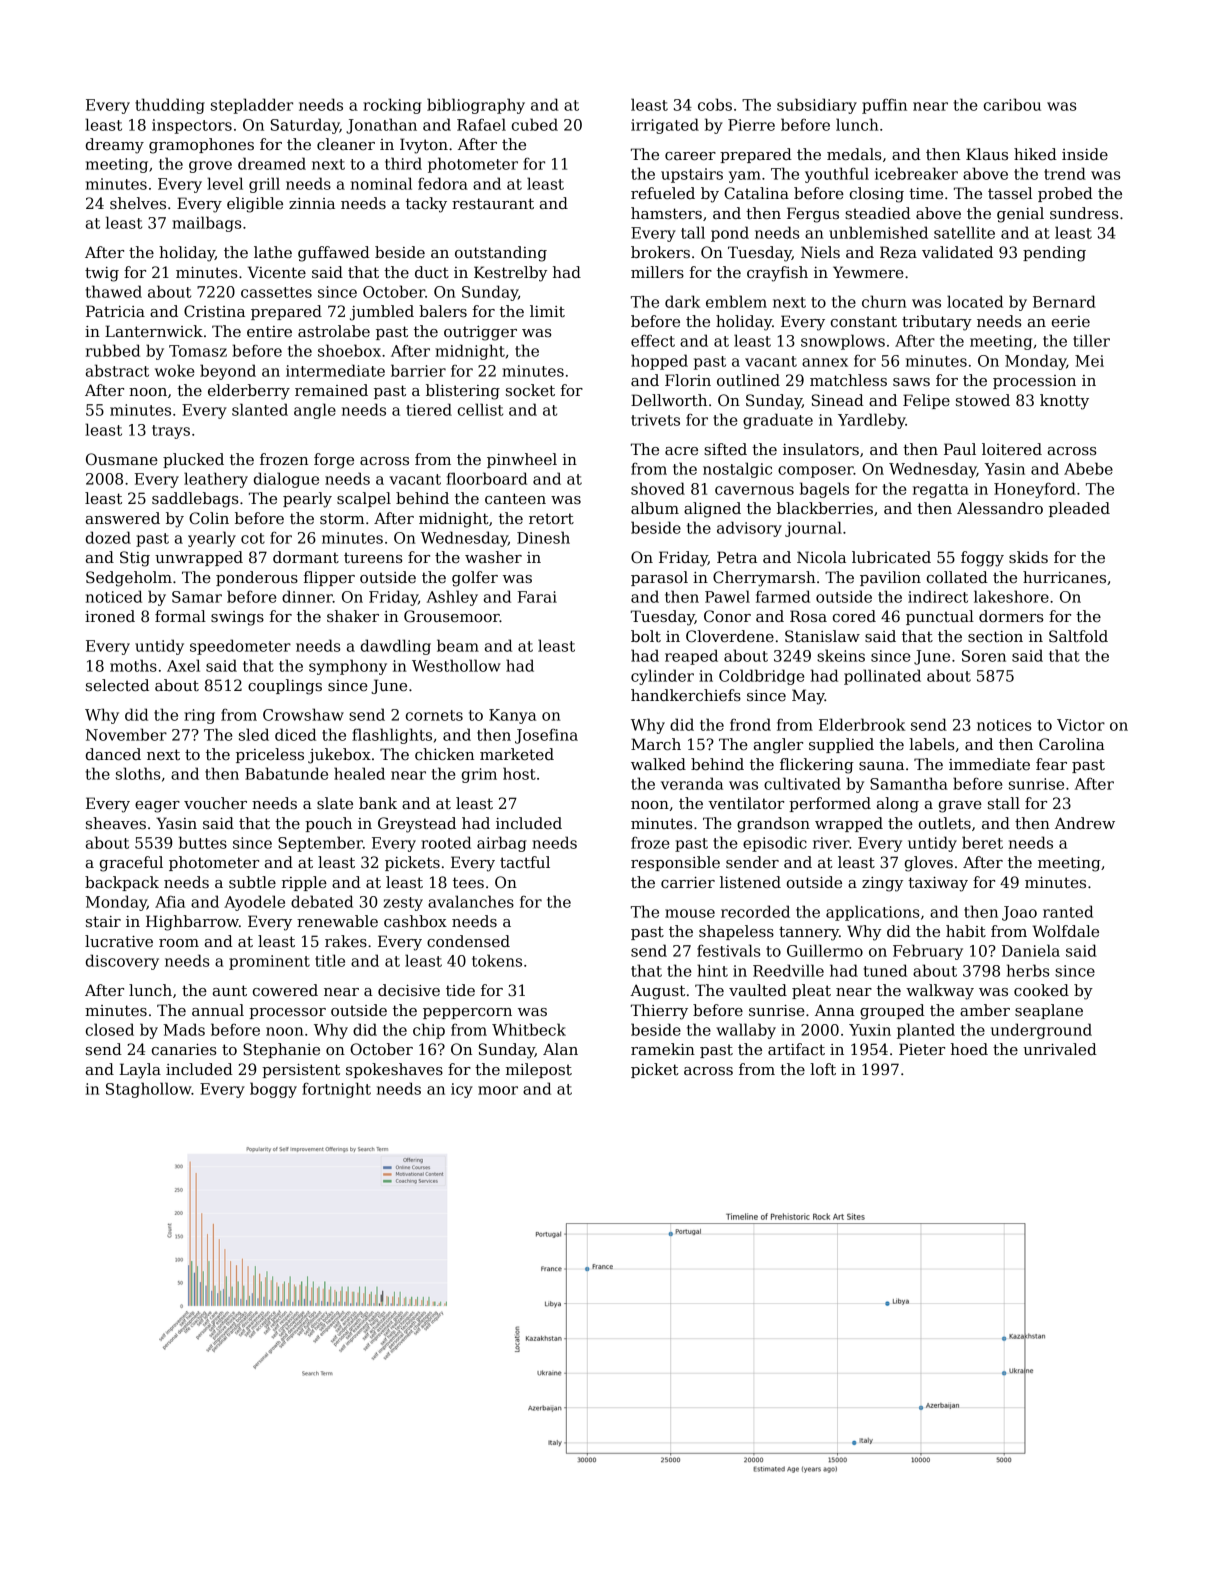 The image size is (1214, 1571). I want to click on Yuxin, so click(870, 1030).
